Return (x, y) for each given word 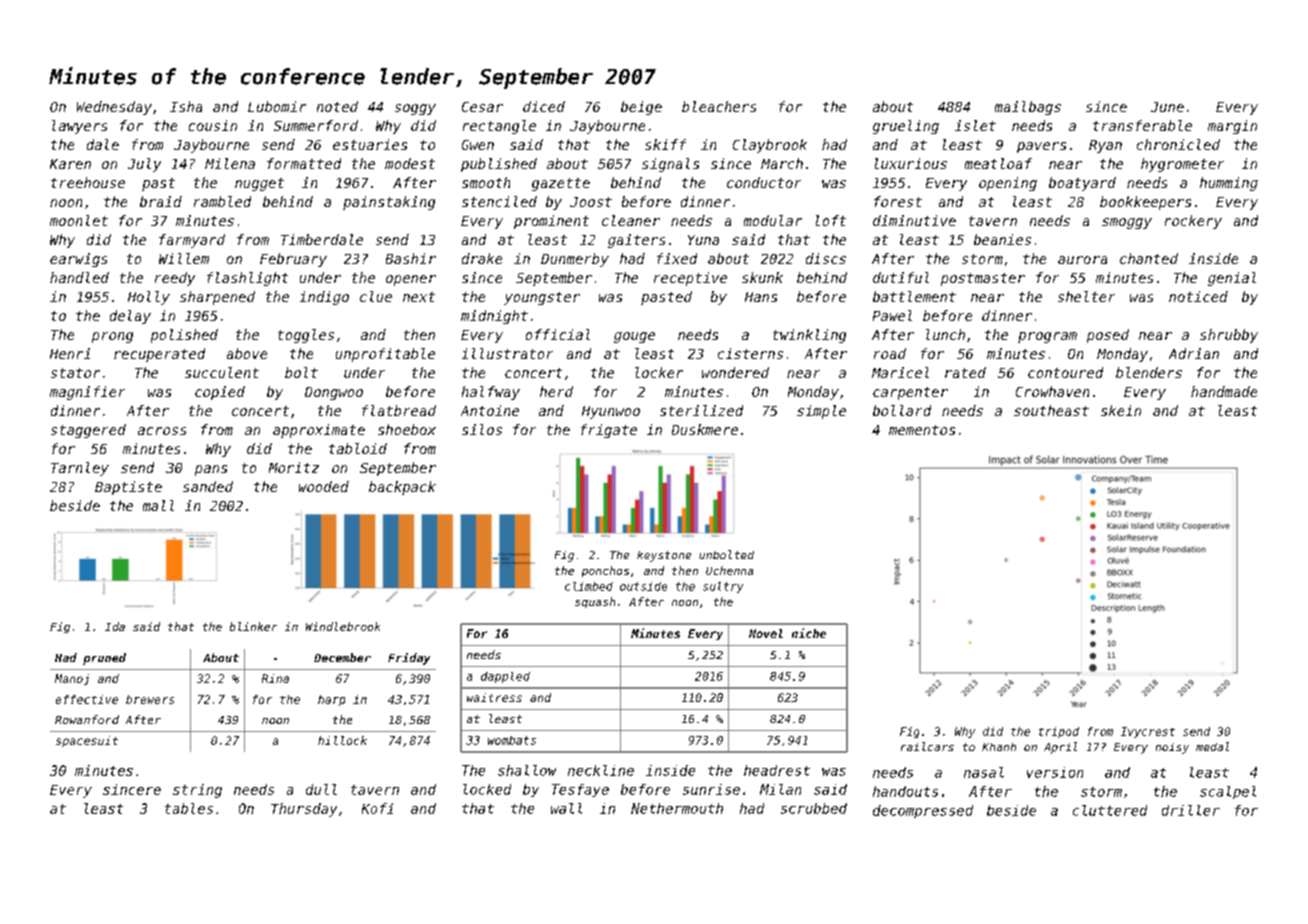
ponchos (605, 571)
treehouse (88, 182)
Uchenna (729, 570)
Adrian (1194, 353)
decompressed (923, 811)
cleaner (631, 220)
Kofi (377, 808)
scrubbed (814, 808)
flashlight (247, 279)
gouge (634, 337)
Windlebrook (343, 626)
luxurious (911, 163)
